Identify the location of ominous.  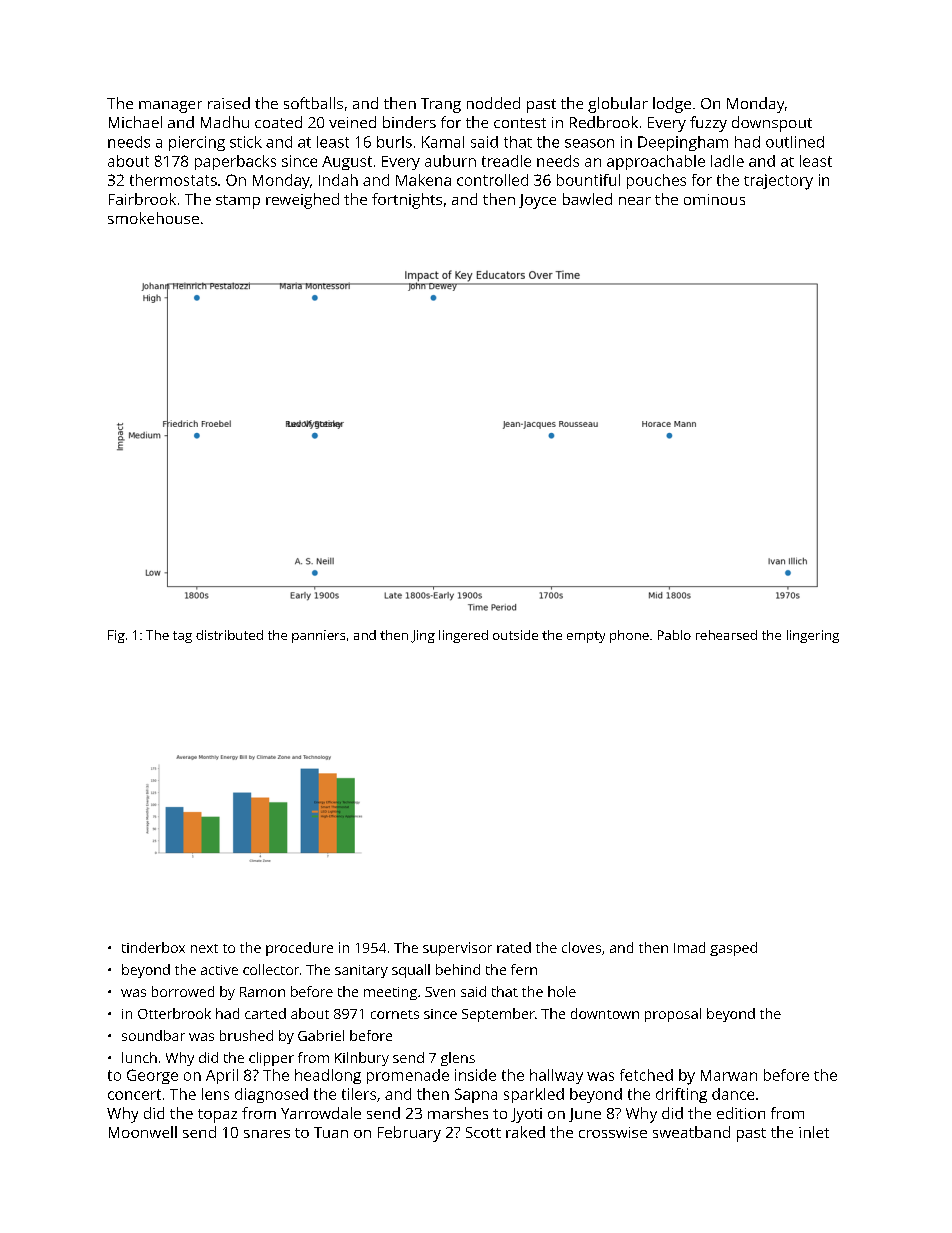
(714, 199).
